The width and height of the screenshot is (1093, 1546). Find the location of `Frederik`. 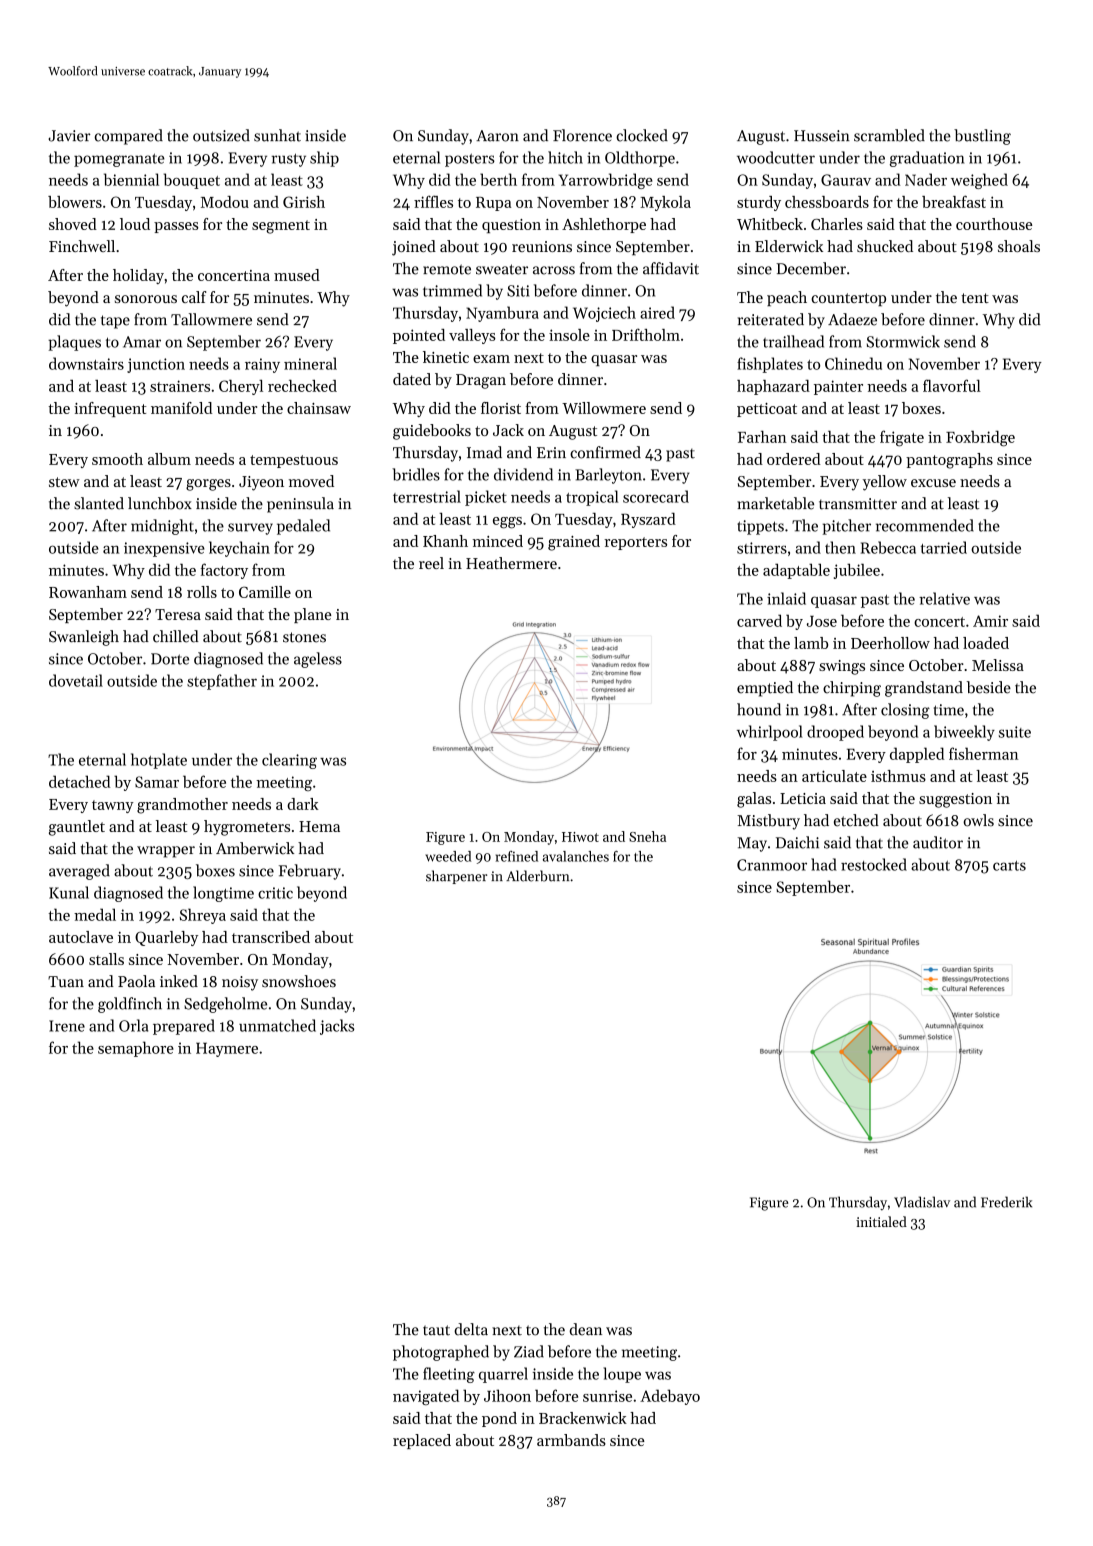

Frederik is located at coordinates (1006, 1202).
